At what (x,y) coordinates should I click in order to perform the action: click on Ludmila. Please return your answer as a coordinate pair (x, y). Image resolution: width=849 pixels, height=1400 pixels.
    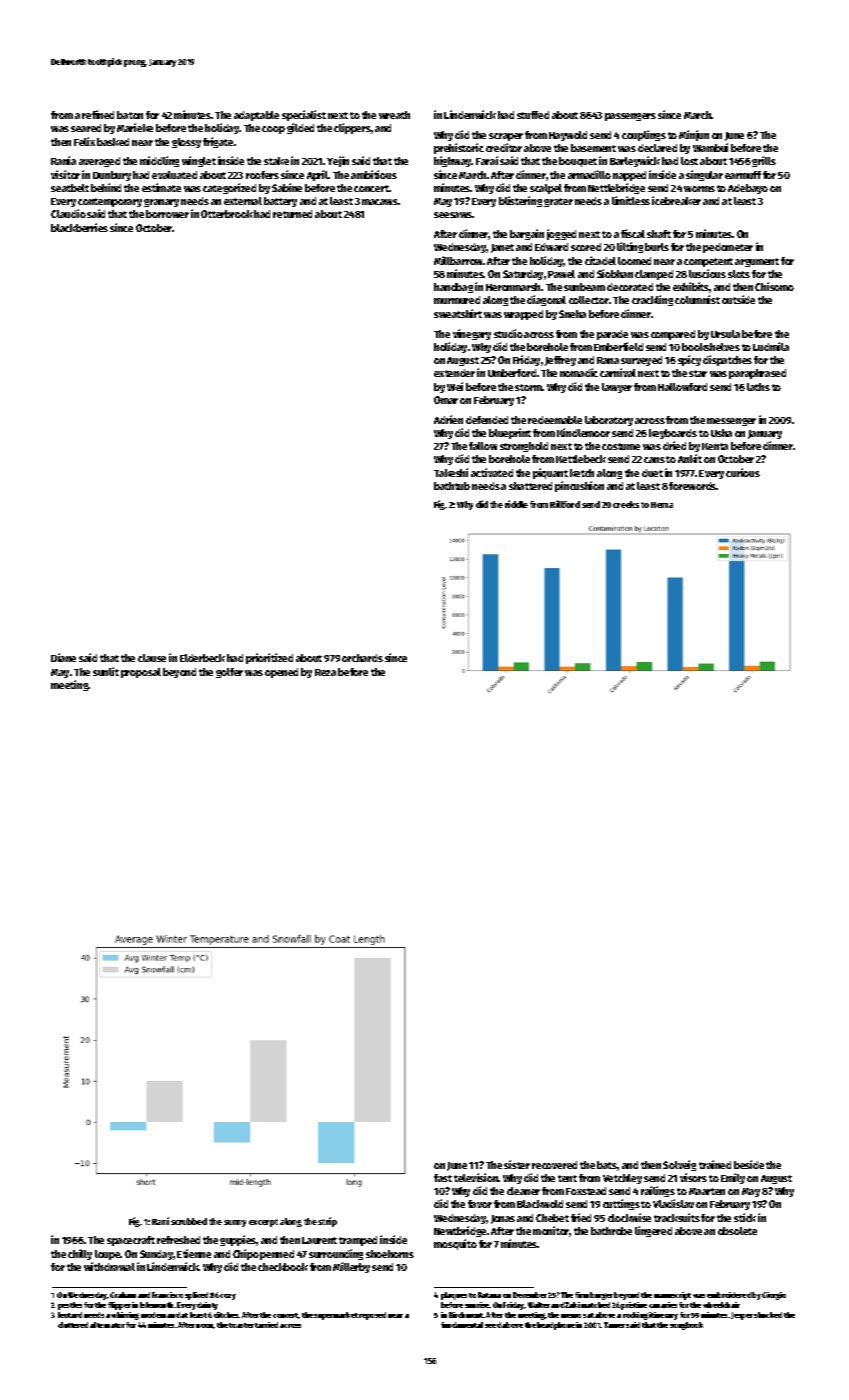
    Looking at the image, I should click on (771, 346).
